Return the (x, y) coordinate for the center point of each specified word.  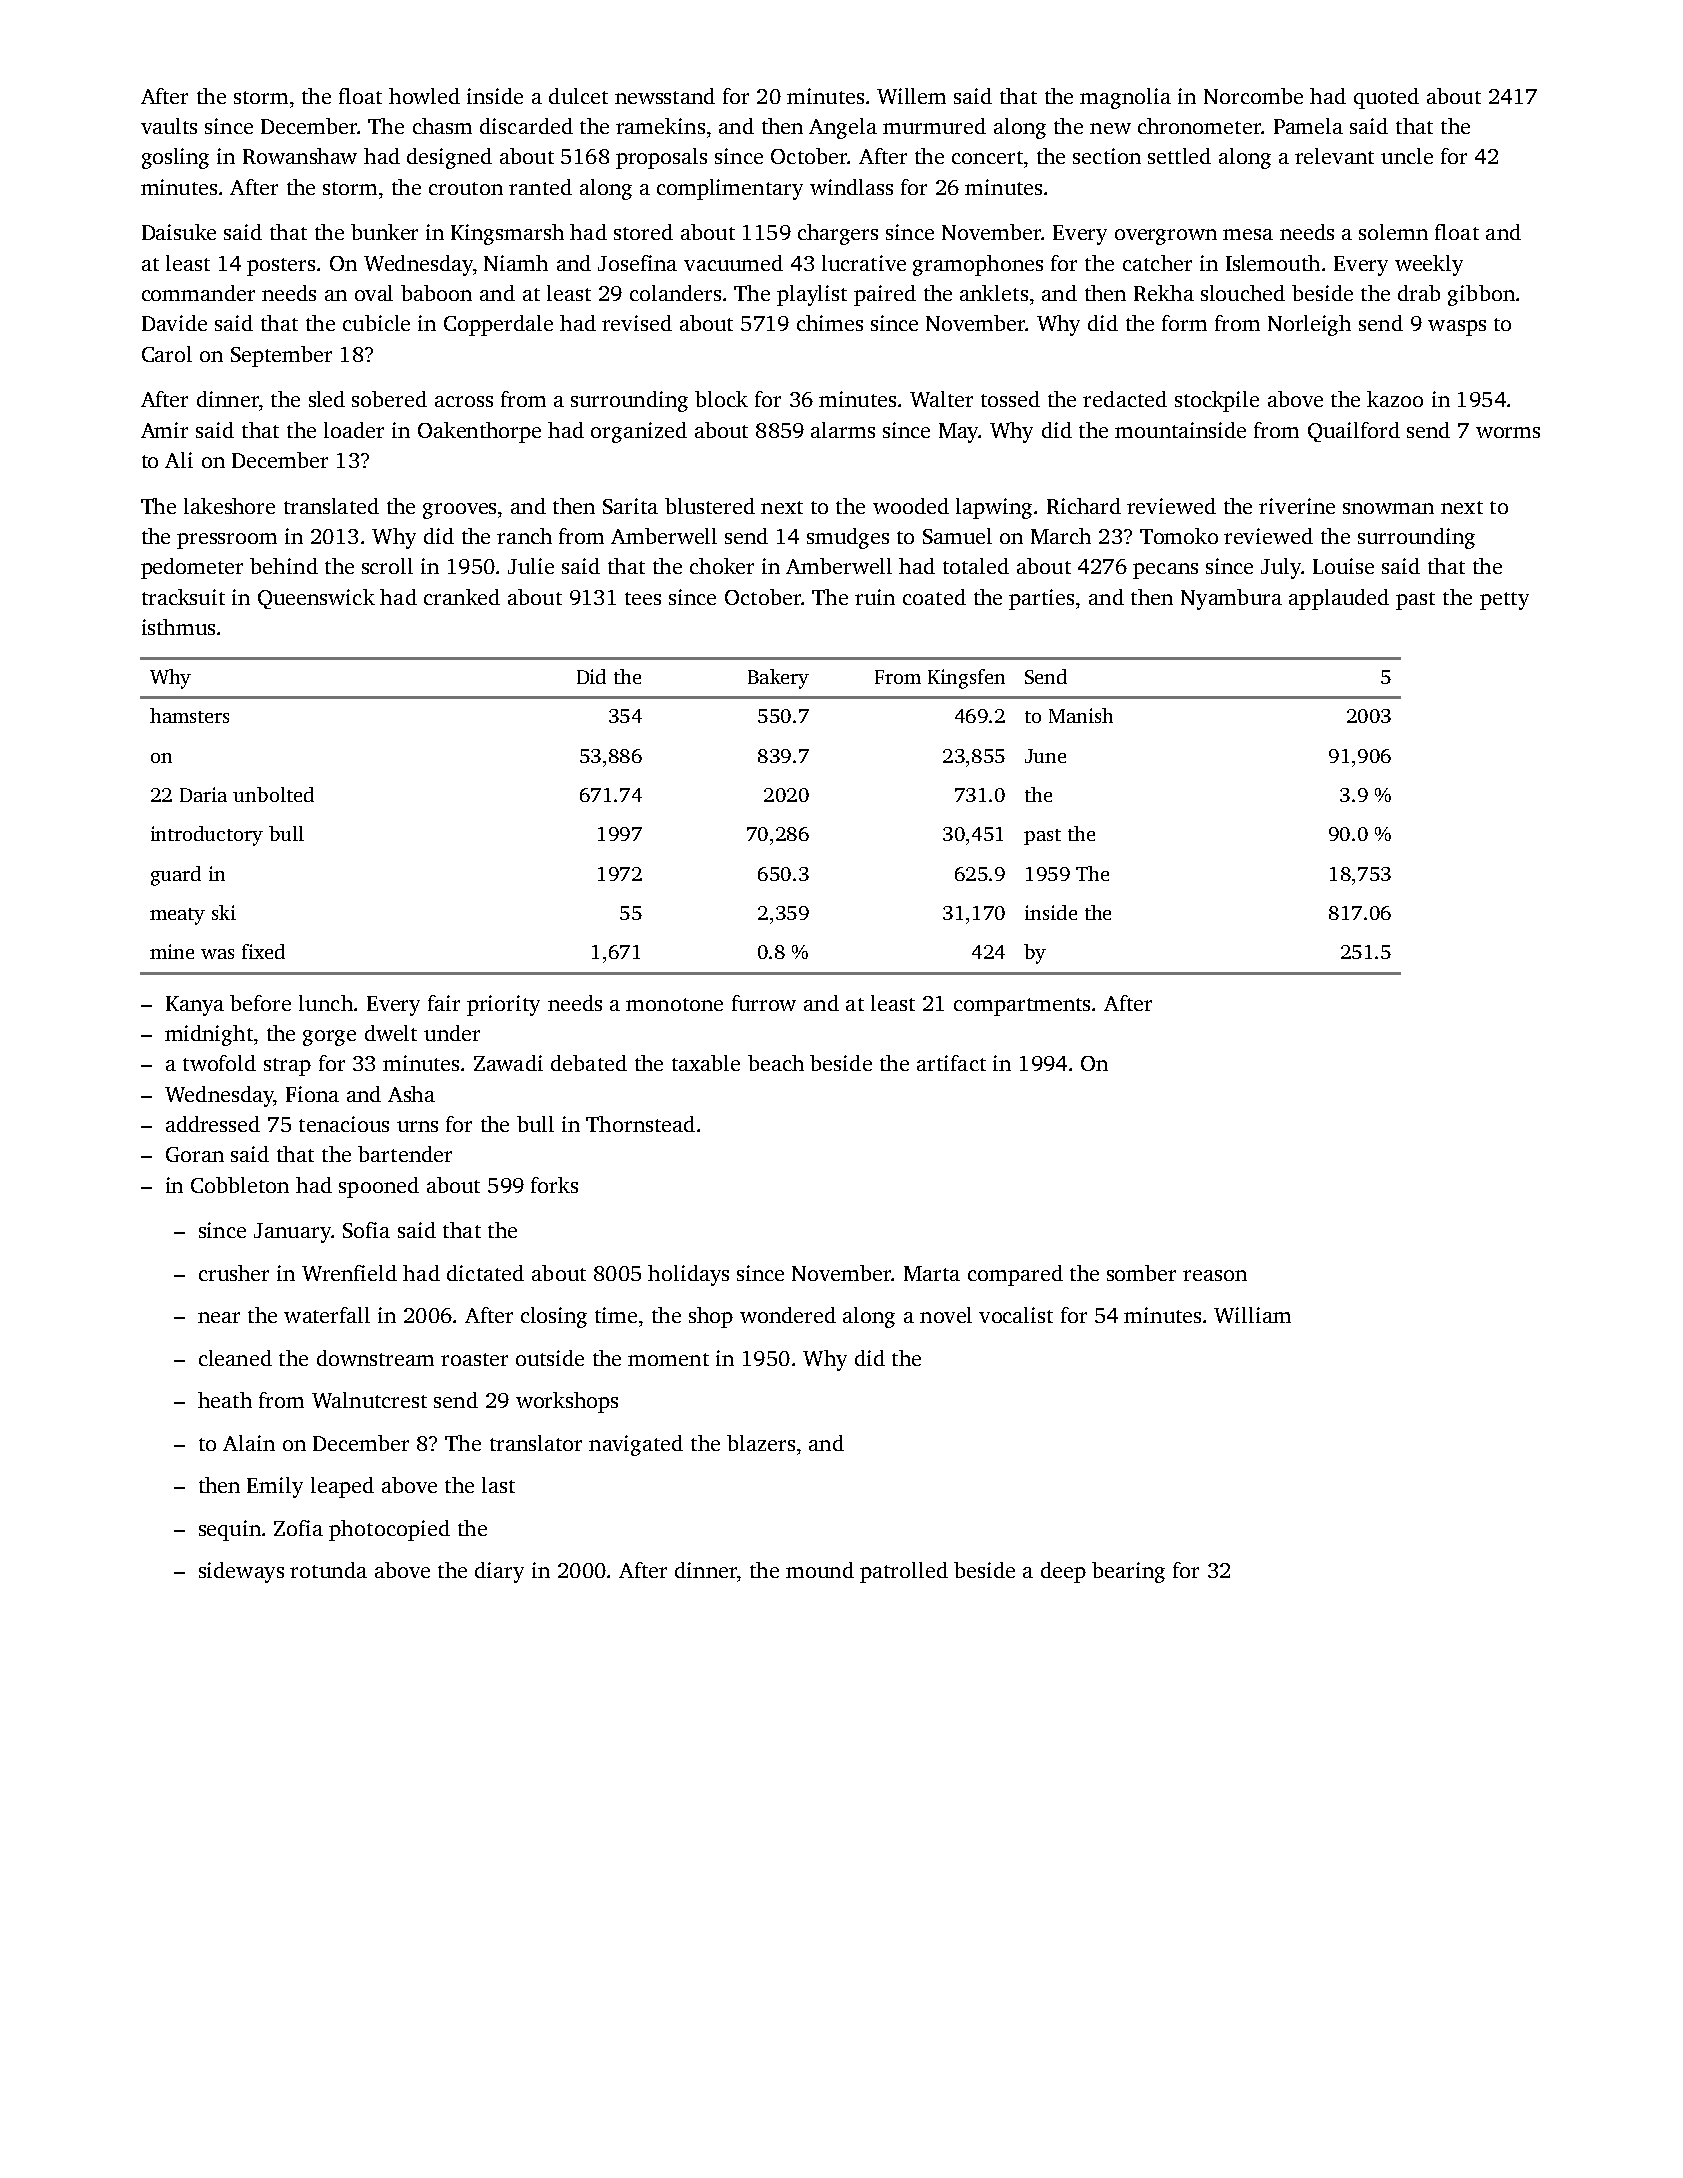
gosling (175, 158)
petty (1504, 601)
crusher (234, 1273)
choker (722, 566)
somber (1141, 1273)
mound (820, 1570)
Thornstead (640, 1124)
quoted (1386, 98)
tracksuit (183, 597)
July (1281, 568)
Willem (911, 96)
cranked (462, 597)
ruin (875, 597)
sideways (241, 1572)
